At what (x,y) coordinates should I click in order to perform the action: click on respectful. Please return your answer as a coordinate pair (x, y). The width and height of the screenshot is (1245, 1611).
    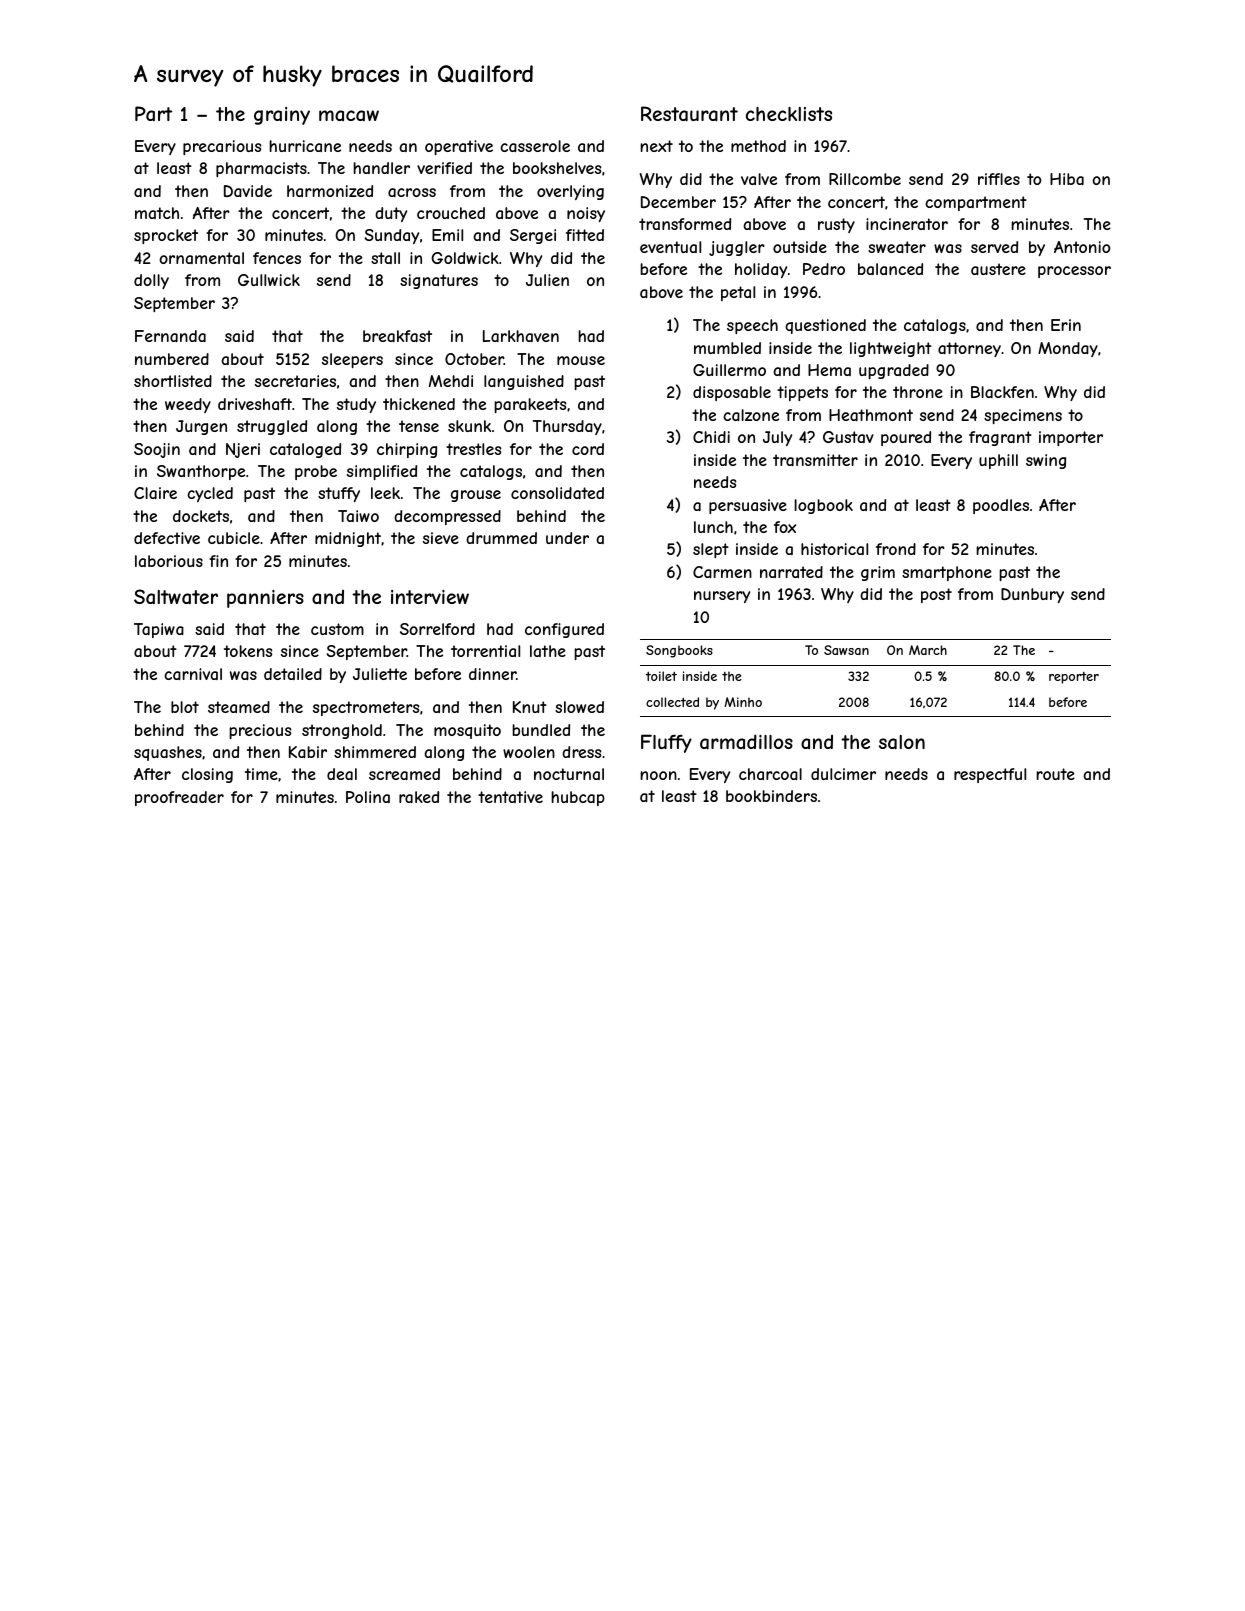
    Looking at the image, I should click on (990, 775).
